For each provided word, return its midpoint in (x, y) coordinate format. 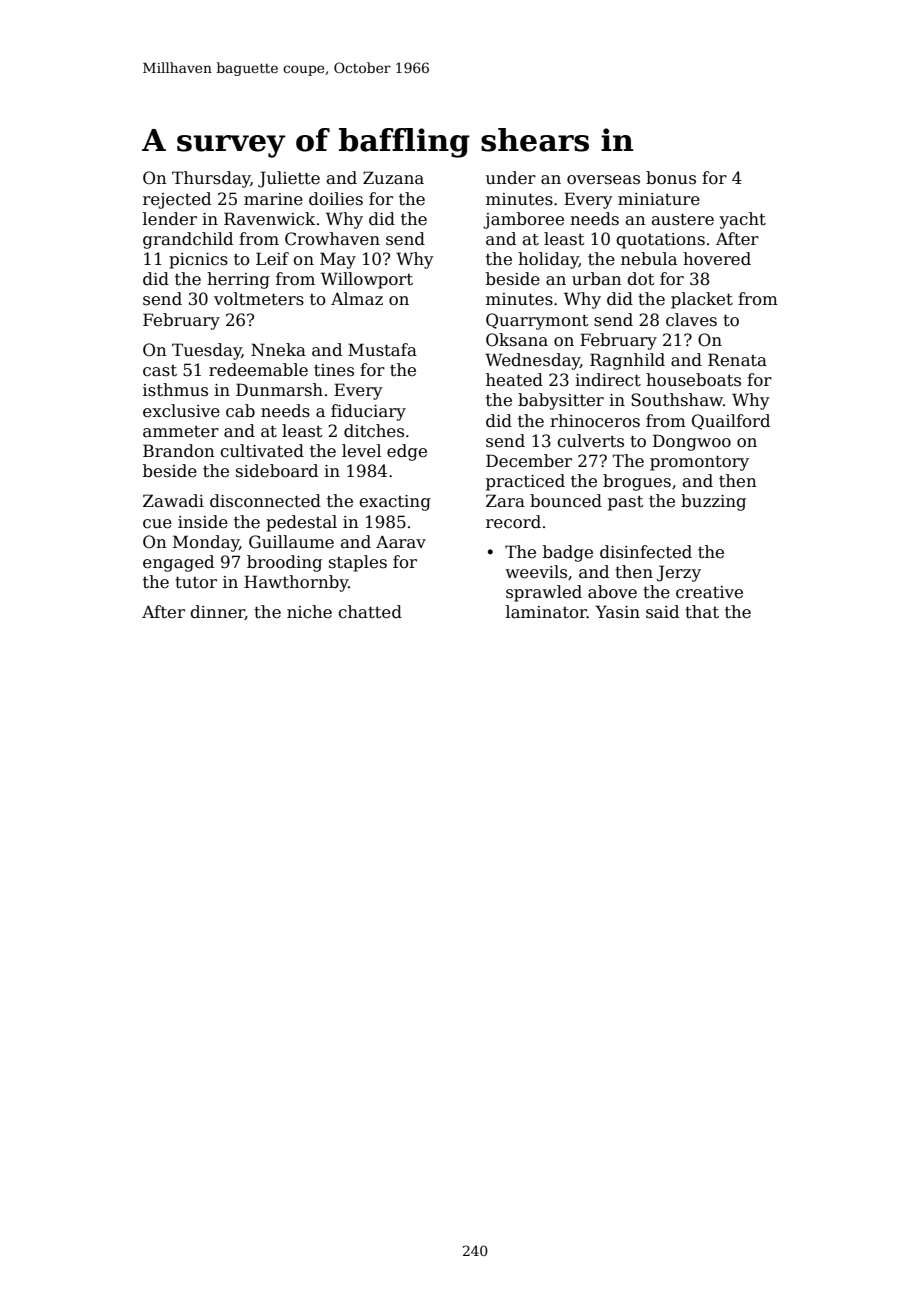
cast (160, 371)
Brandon (179, 451)
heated (514, 380)
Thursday (211, 179)
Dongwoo (692, 442)
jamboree (523, 220)
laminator (546, 612)
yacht (742, 220)
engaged (178, 563)
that (702, 612)
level (361, 451)
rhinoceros (595, 421)
